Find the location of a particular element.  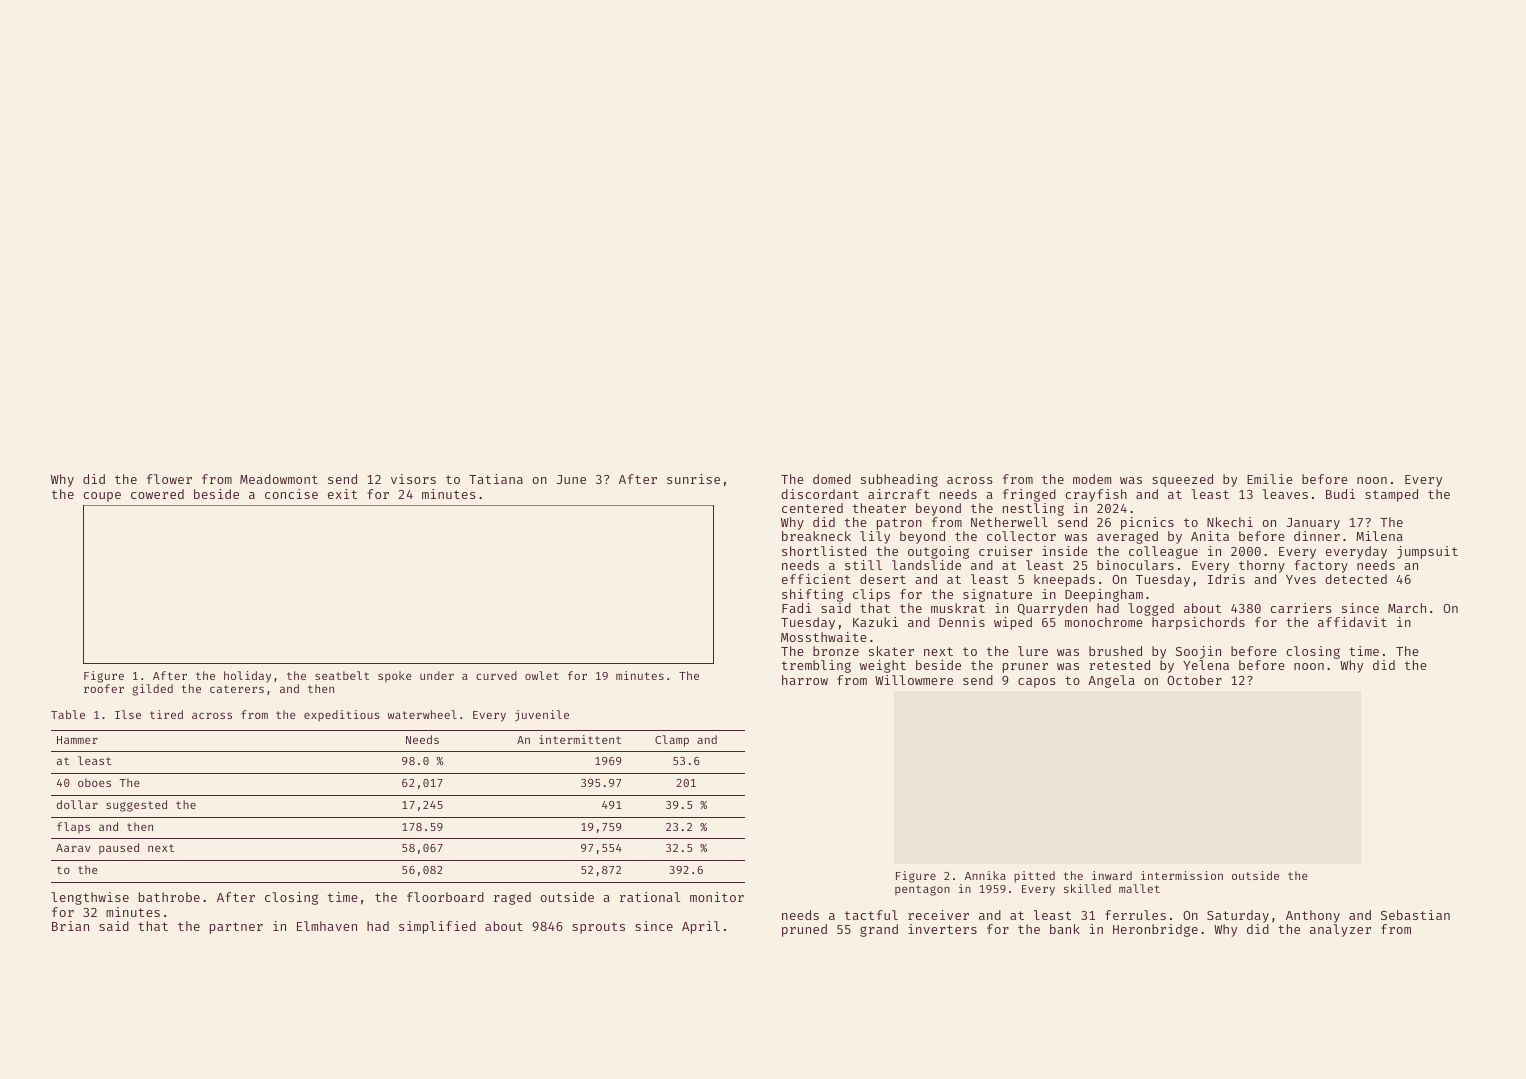

waterwheel is located at coordinates (422, 714).
